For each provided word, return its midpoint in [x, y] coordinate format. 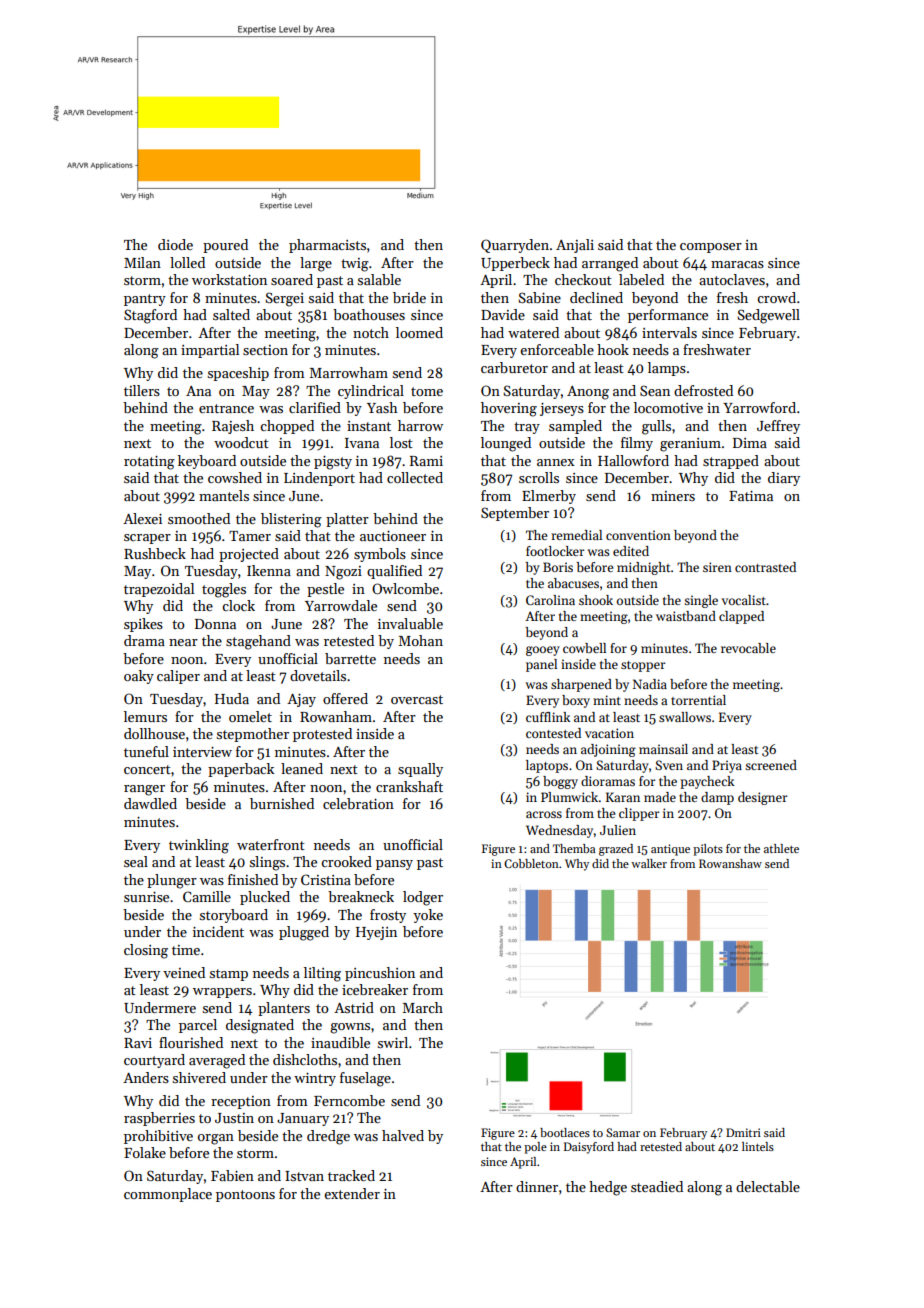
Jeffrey [778, 427]
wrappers [222, 993]
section [265, 350]
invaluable [410, 623]
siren [717, 567]
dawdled [150, 803]
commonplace [168, 1195]
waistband [686, 616]
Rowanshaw [730, 863]
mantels [224, 495]
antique [670, 850]
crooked [346, 861]
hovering [509, 409]
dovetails [318, 675]
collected [415, 477]
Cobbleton [531, 863]
